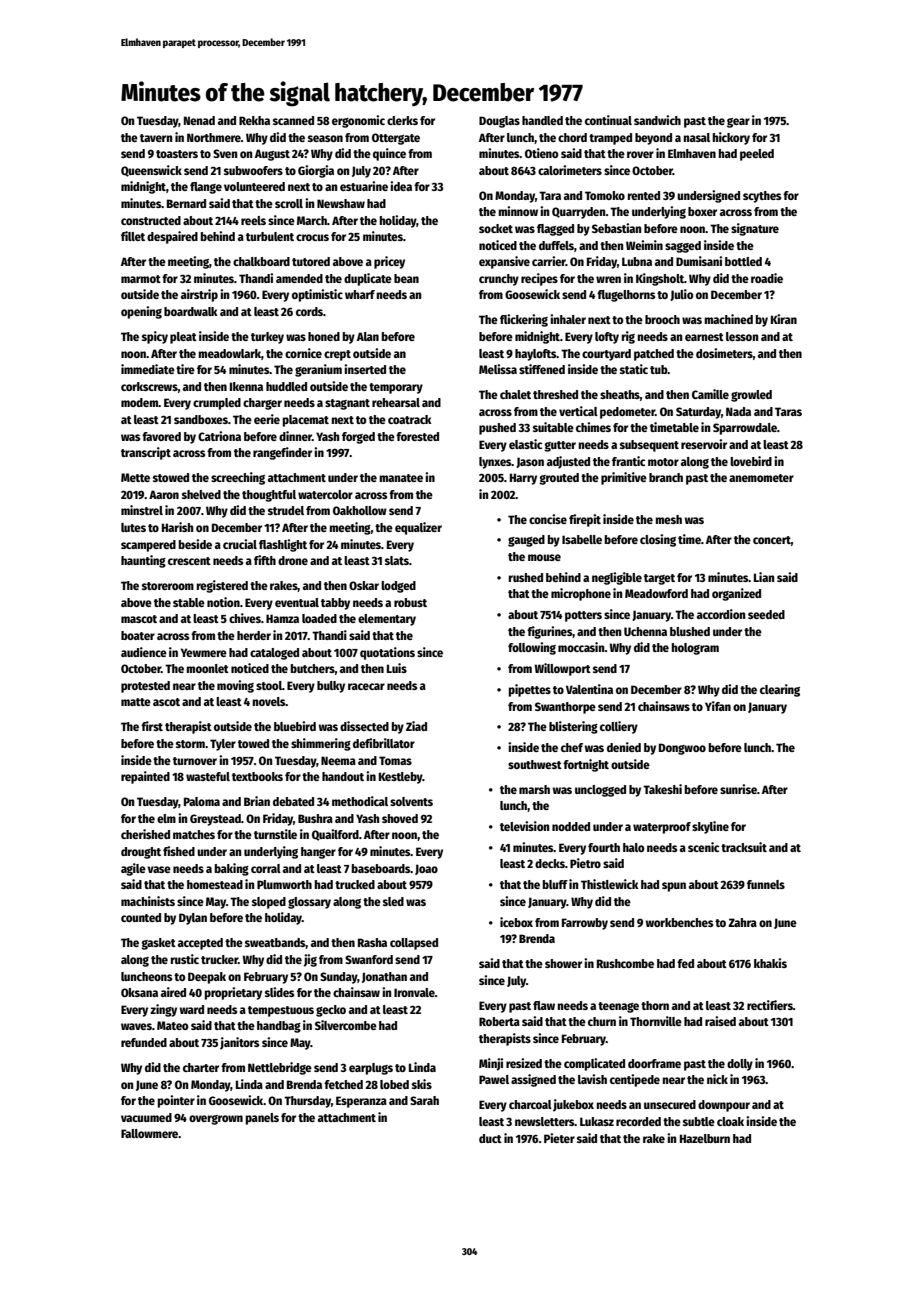 The width and height of the screenshot is (924, 1308). What do you see at coordinates (418, 528) in the screenshot?
I see `equalizer` at bounding box center [418, 528].
